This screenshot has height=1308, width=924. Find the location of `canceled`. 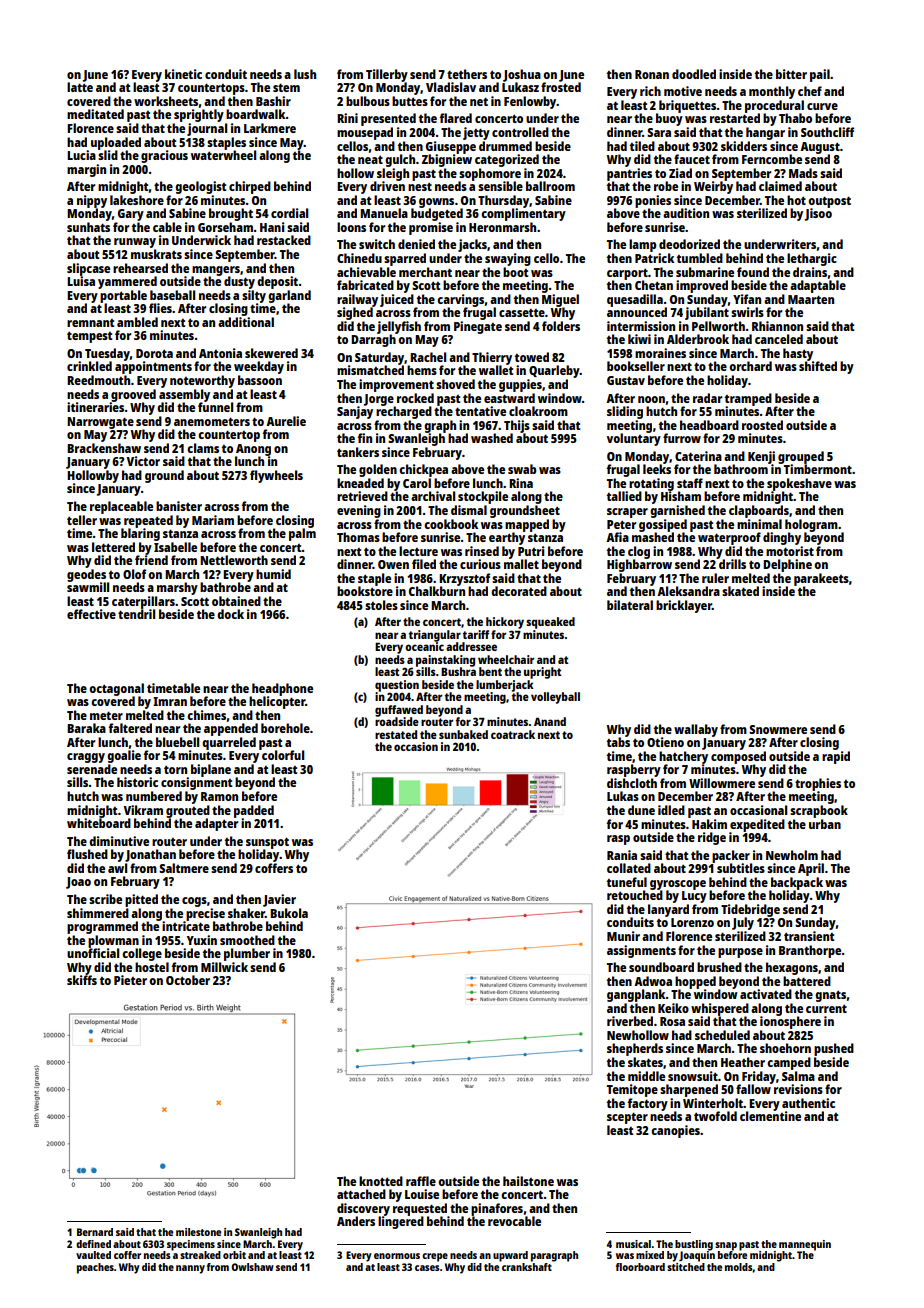

canceled is located at coordinates (779, 339).
